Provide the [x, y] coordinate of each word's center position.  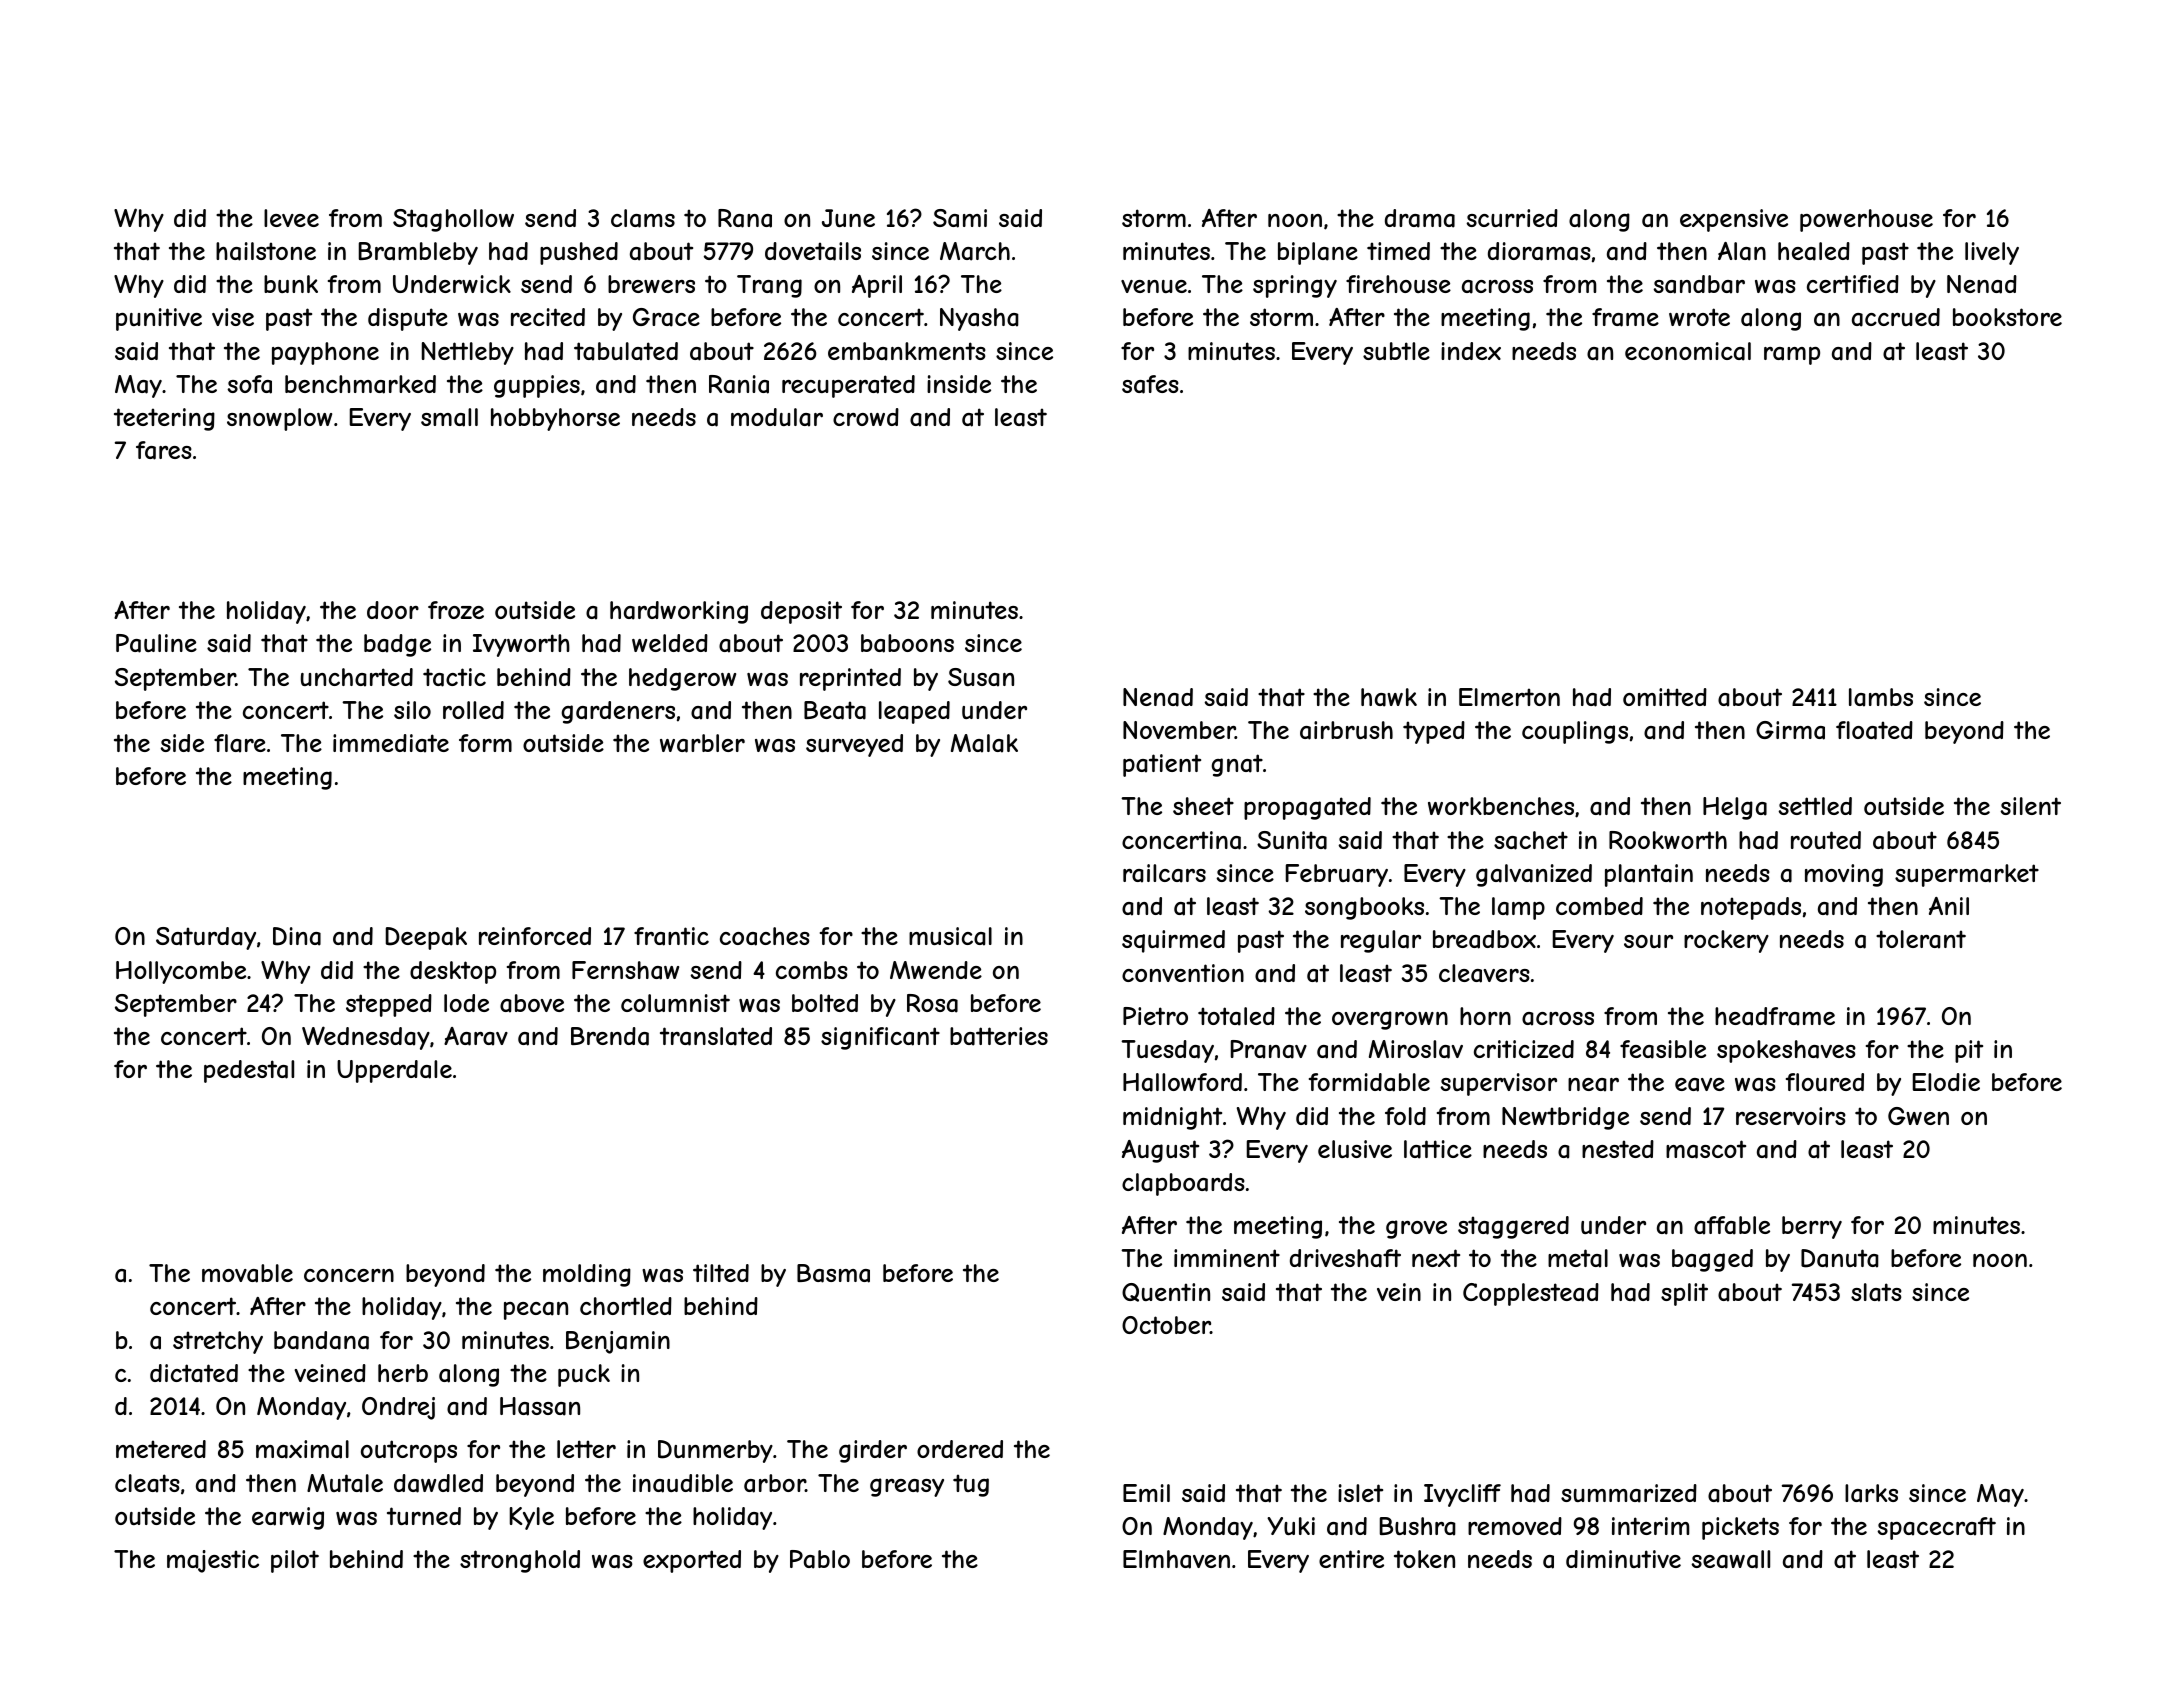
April [877, 286]
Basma [833, 1273]
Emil [1146, 1493]
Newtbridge [1565, 1118]
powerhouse [1866, 220]
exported [692, 1561]
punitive [159, 319]
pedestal [249, 1071]
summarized [1629, 1493]
